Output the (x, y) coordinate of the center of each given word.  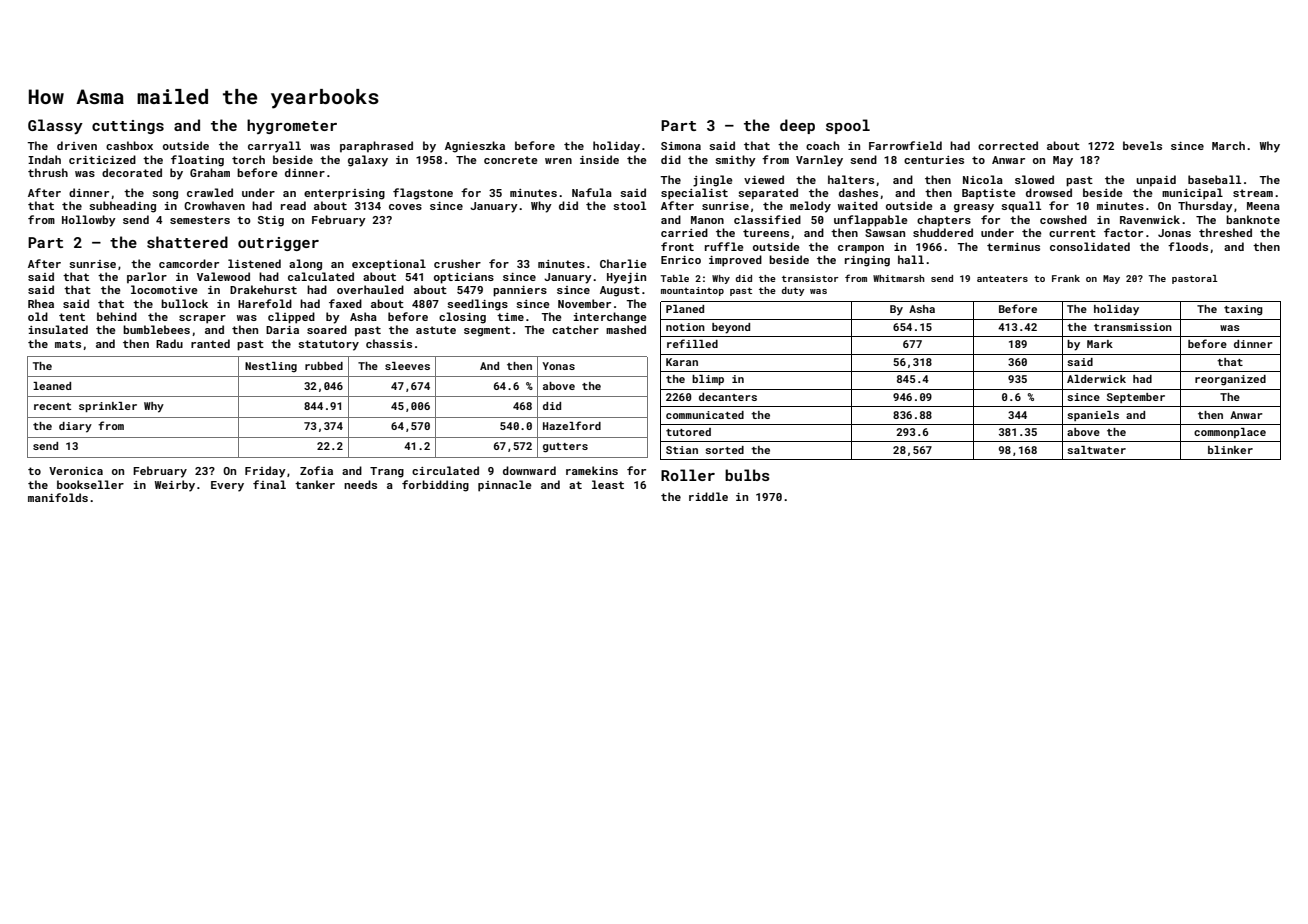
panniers (520, 291)
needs (360, 484)
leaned (52, 386)
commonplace (1230, 433)
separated (768, 194)
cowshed (1063, 219)
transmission (1133, 327)
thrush (48, 172)
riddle (708, 496)
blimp (708, 380)
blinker (1230, 450)
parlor (147, 278)
